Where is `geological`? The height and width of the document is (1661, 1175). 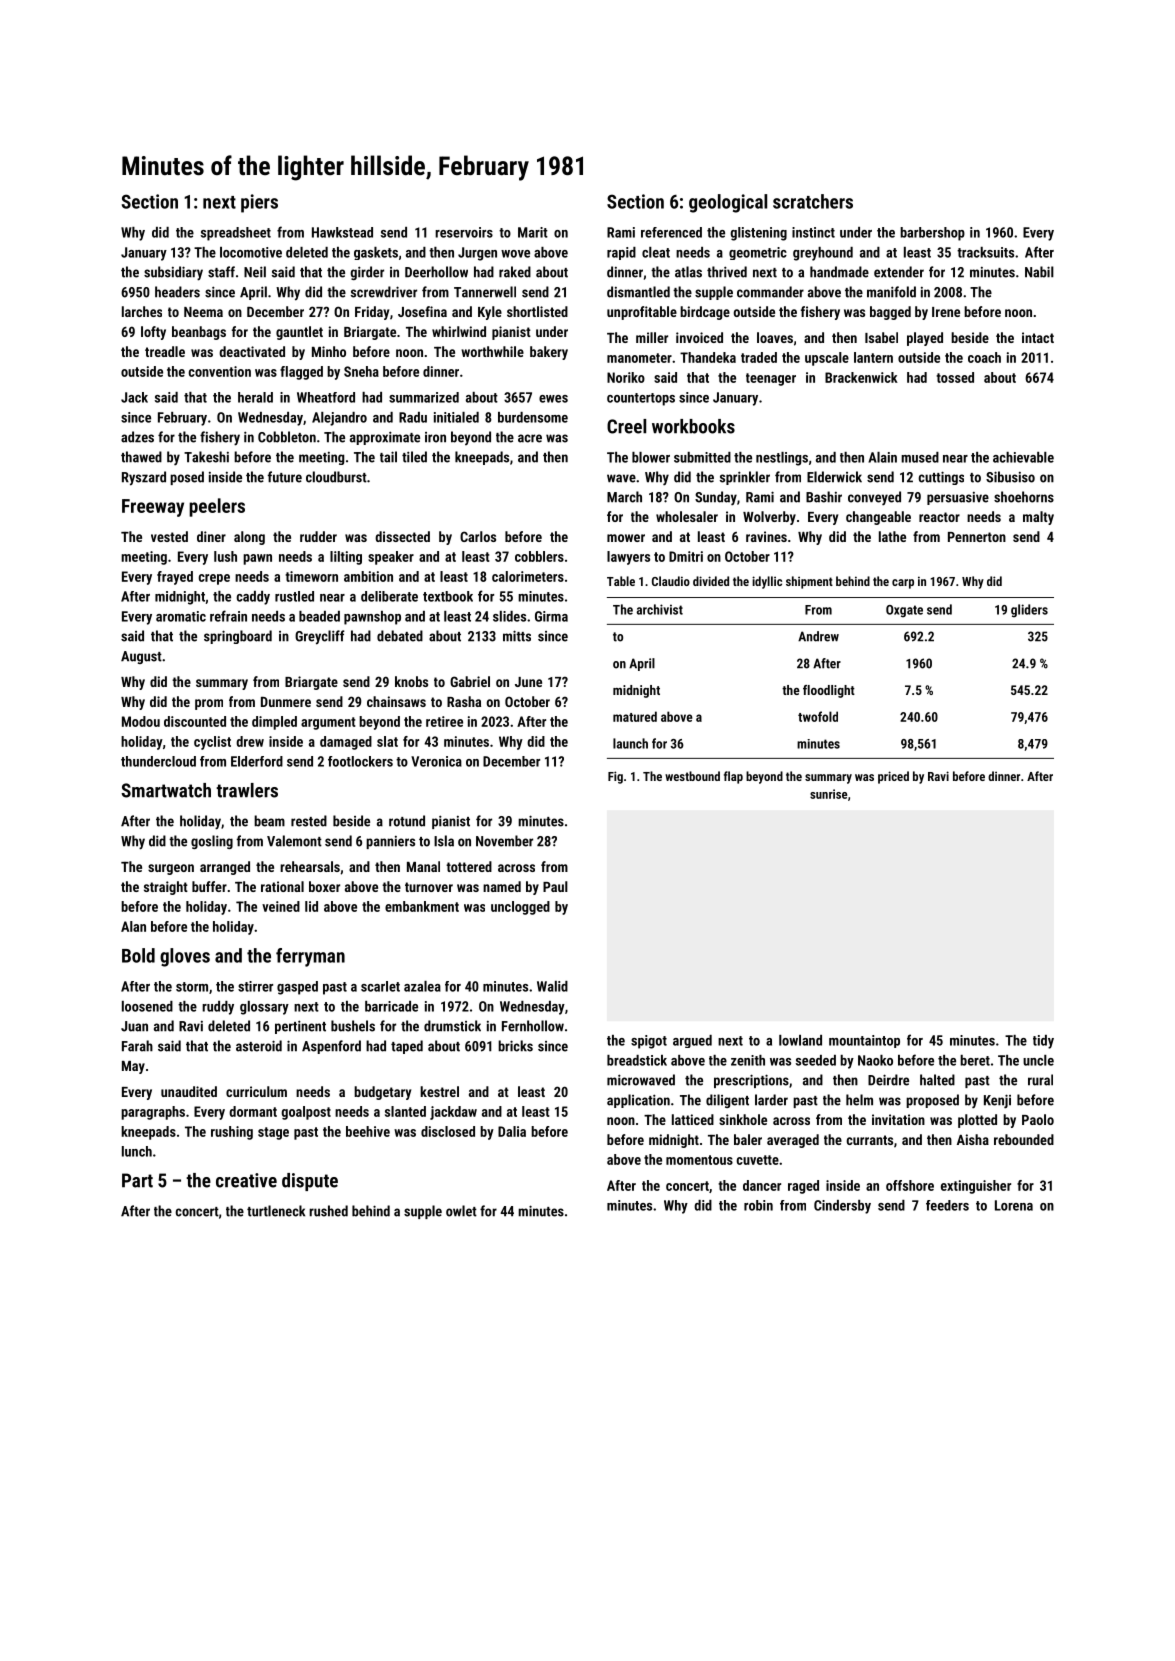
geological is located at coordinates (728, 203).
